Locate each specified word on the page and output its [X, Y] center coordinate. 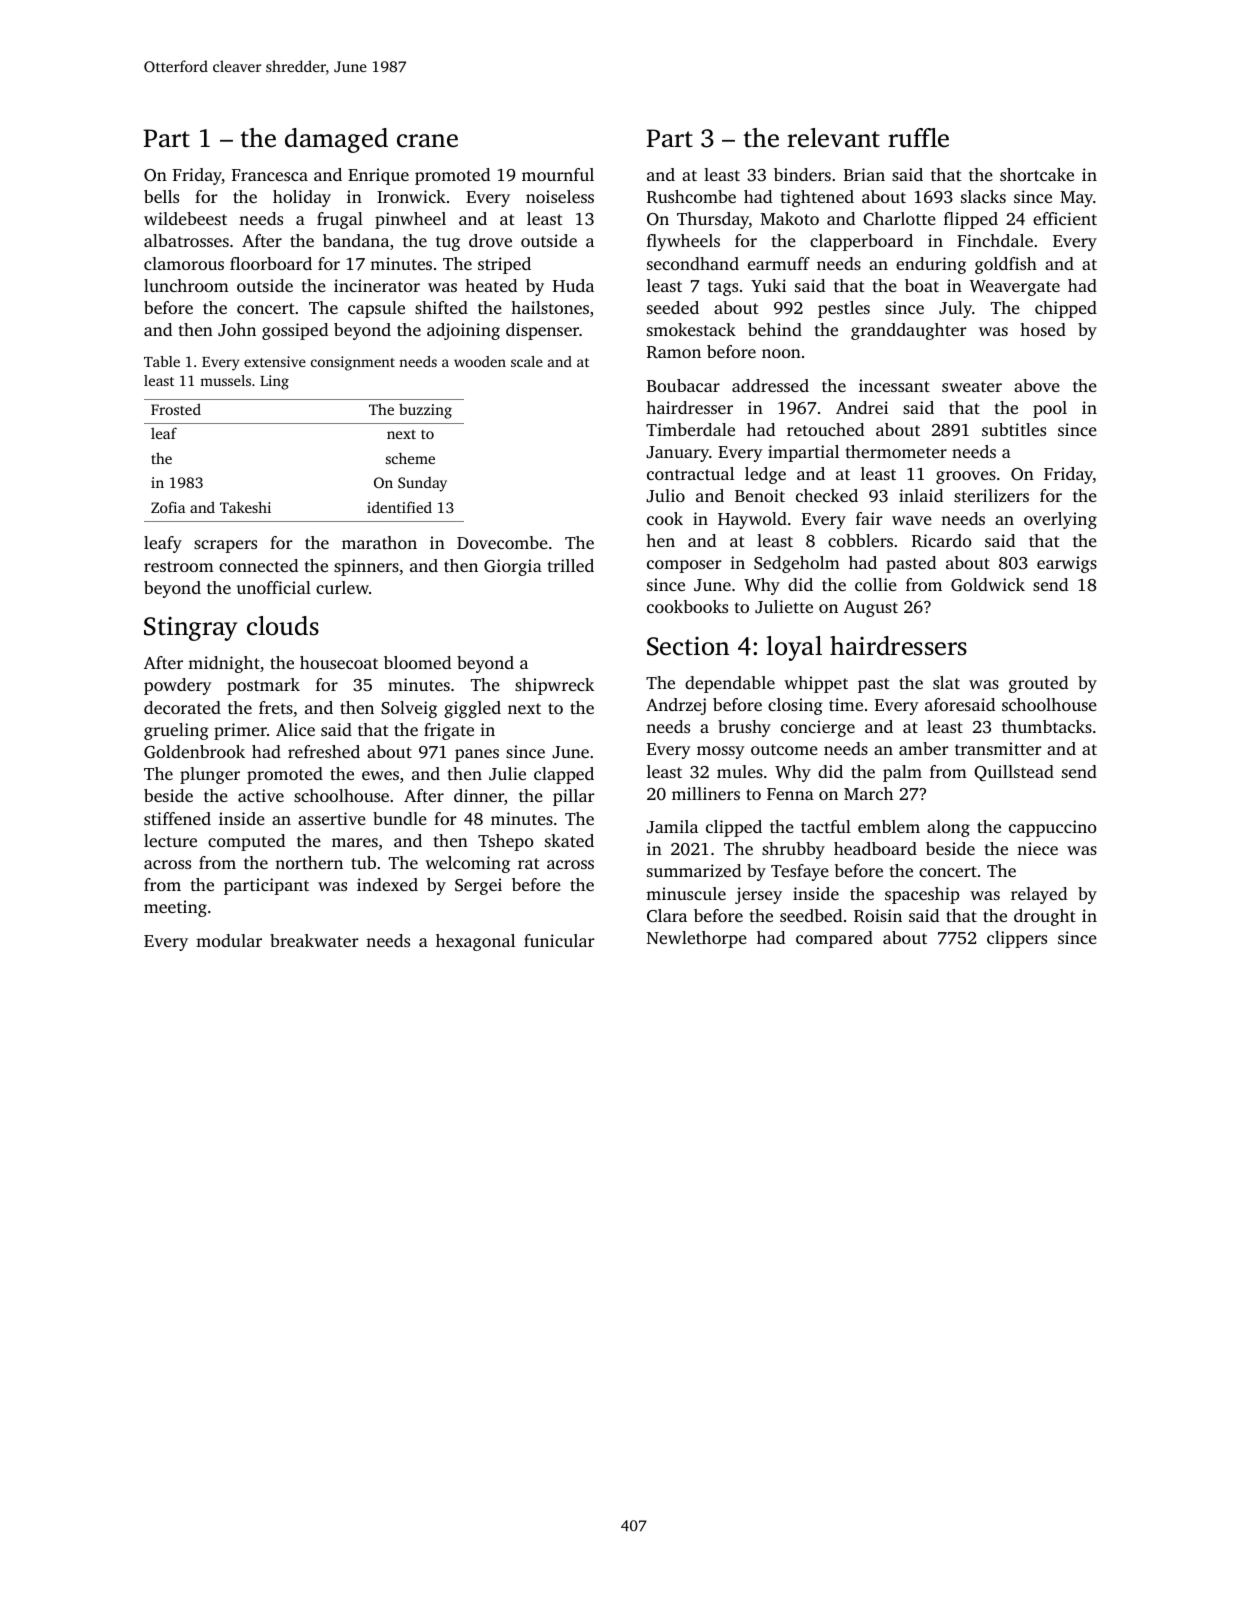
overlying [1060, 520]
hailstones [550, 307]
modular [229, 940]
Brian [864, 174]
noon [781, 353]
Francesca [270, 175]
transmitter [998, 748]
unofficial [274, 587]
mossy [721, 752]
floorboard [271, 263]
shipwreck [554, 686]
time [846, 704]
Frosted [176, 409]
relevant [833, 138]
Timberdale [690, 429]
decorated [182, 707]
